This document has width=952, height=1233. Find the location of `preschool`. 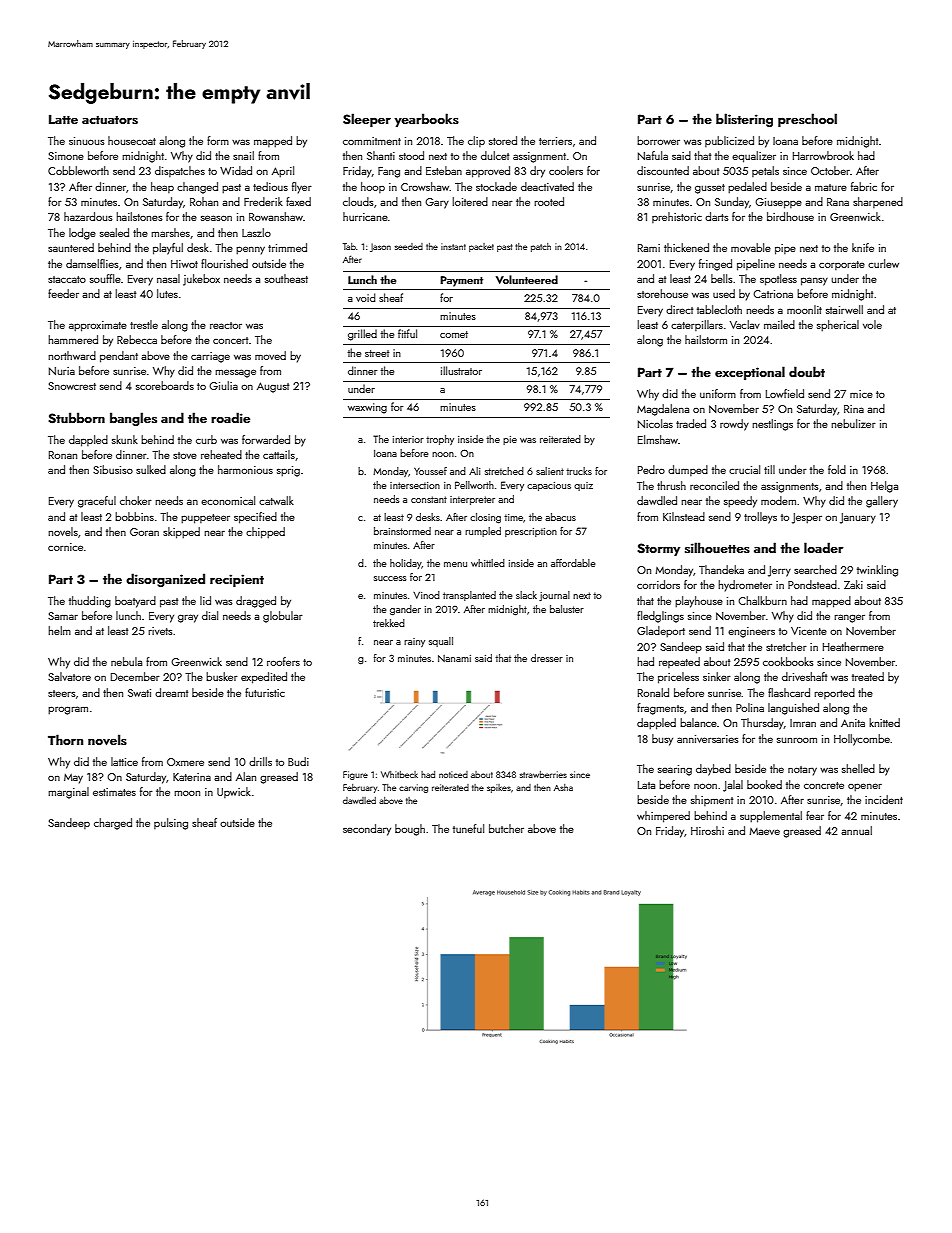

preschool is located at coordinates (807, 120).
